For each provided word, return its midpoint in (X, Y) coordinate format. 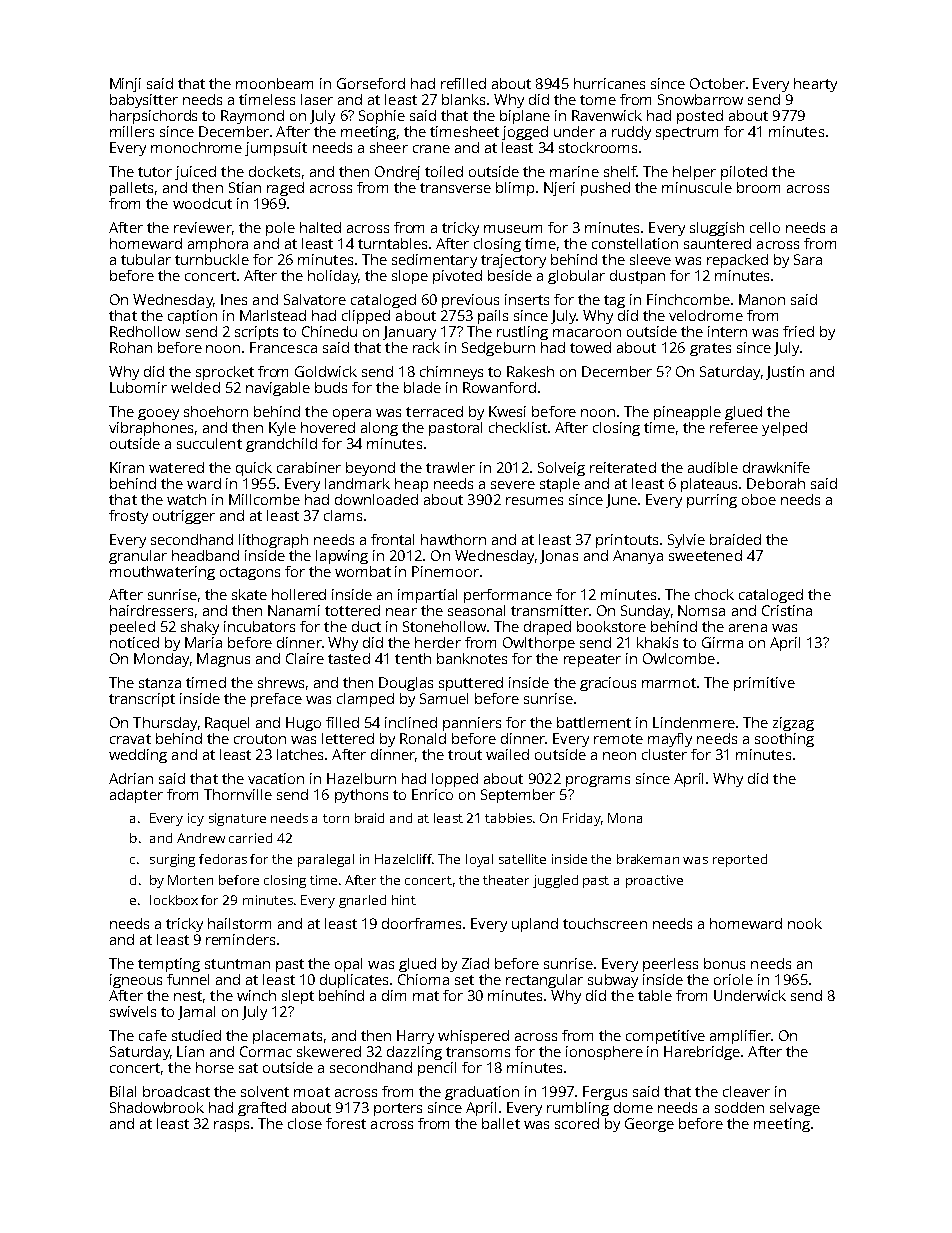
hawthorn (453, 539)
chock (714, 594)
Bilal (123, 1091)
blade (422, 387)
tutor (155, 172)
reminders (240, 939)
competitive (665, 1037)
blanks (463, 99)
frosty (128, 517)
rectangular (544, 981)
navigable (278, 389)
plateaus (709, 485)
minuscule (697, 187)
